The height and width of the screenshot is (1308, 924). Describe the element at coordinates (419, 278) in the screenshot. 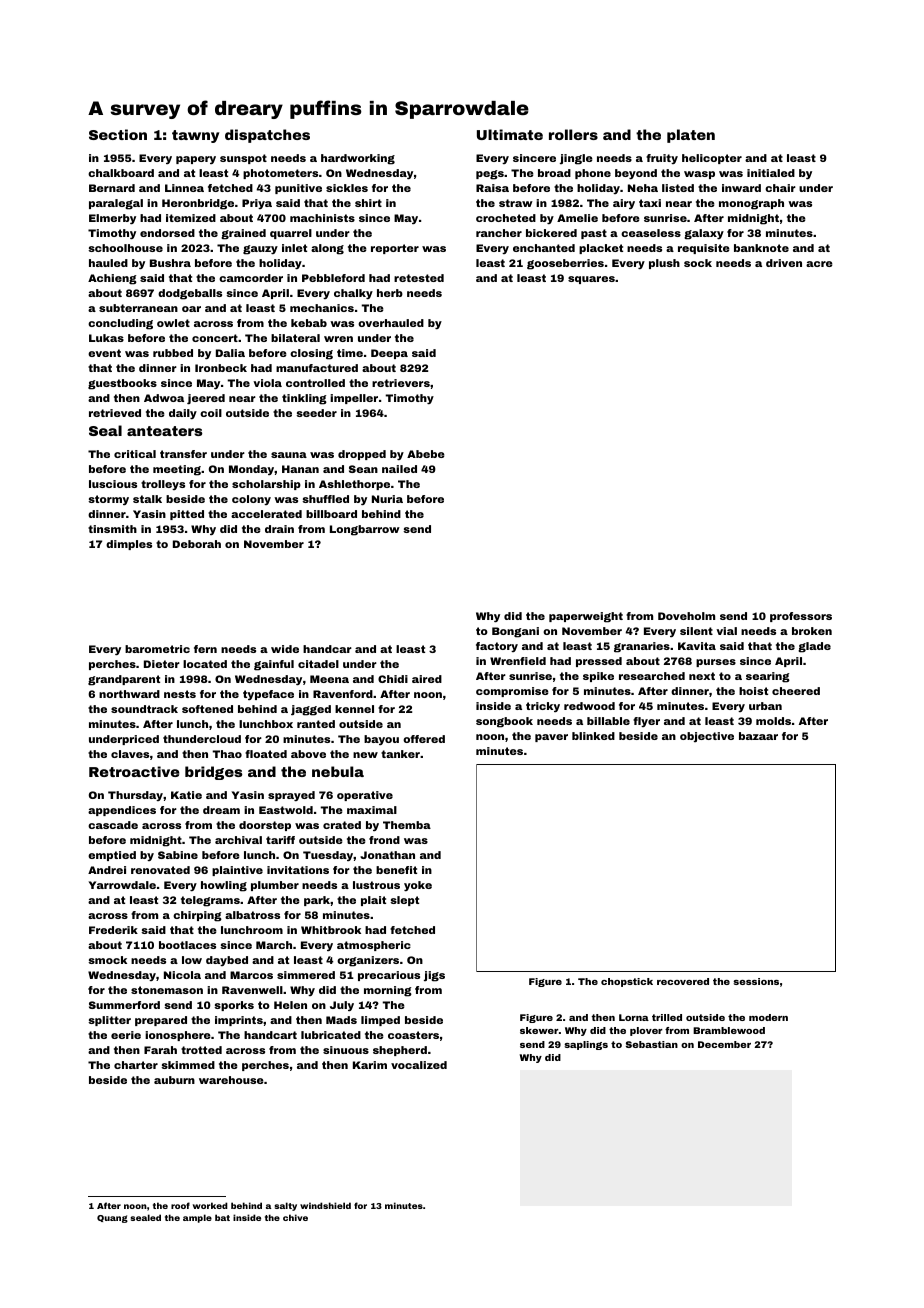

I see `retested` at that location.
